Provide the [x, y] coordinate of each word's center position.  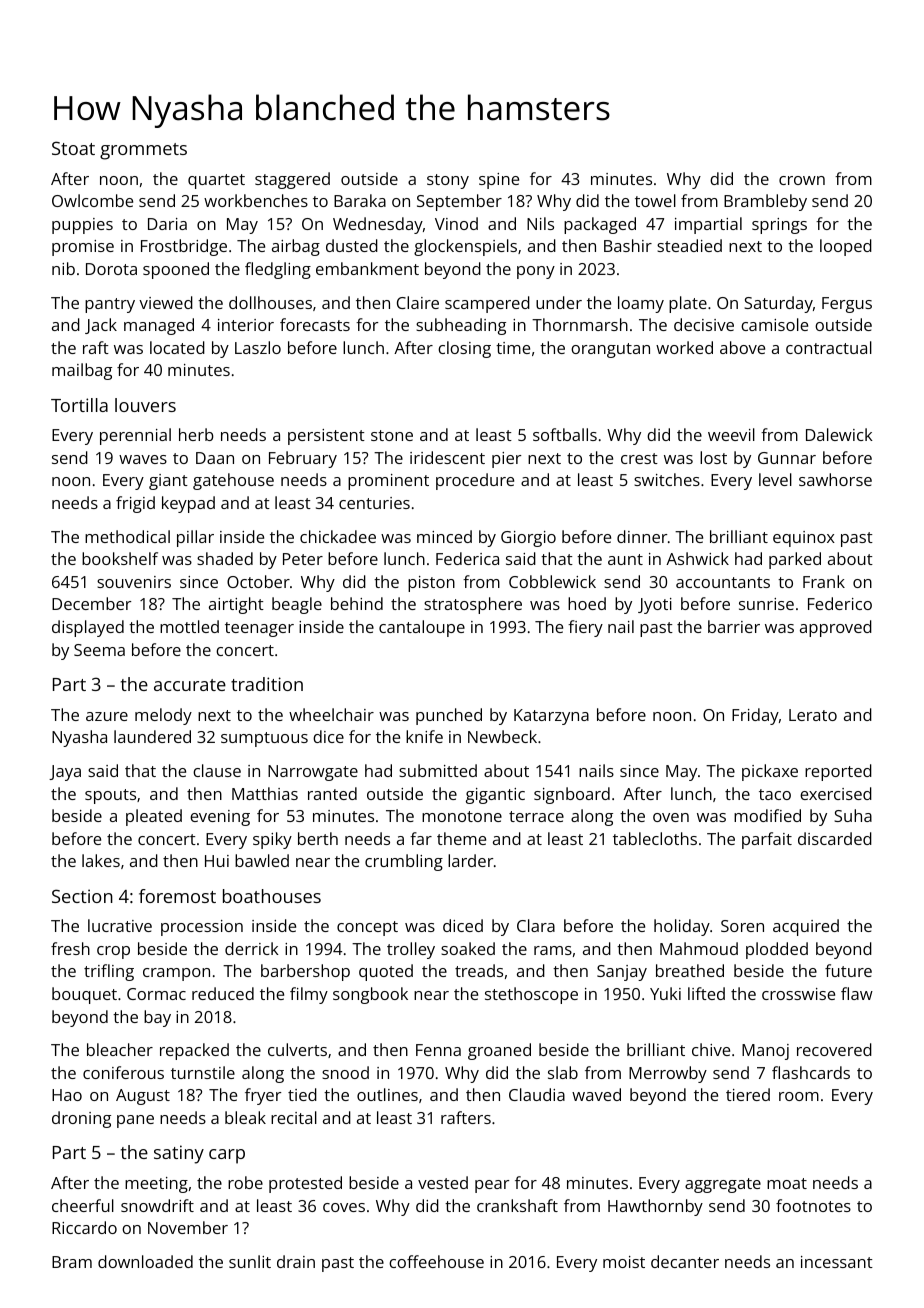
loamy [641, 304]
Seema [99, 650]
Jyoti [655, 606]
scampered [487, 304]
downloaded [145, 1261]
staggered [292, 180]
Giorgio [528, 539]
